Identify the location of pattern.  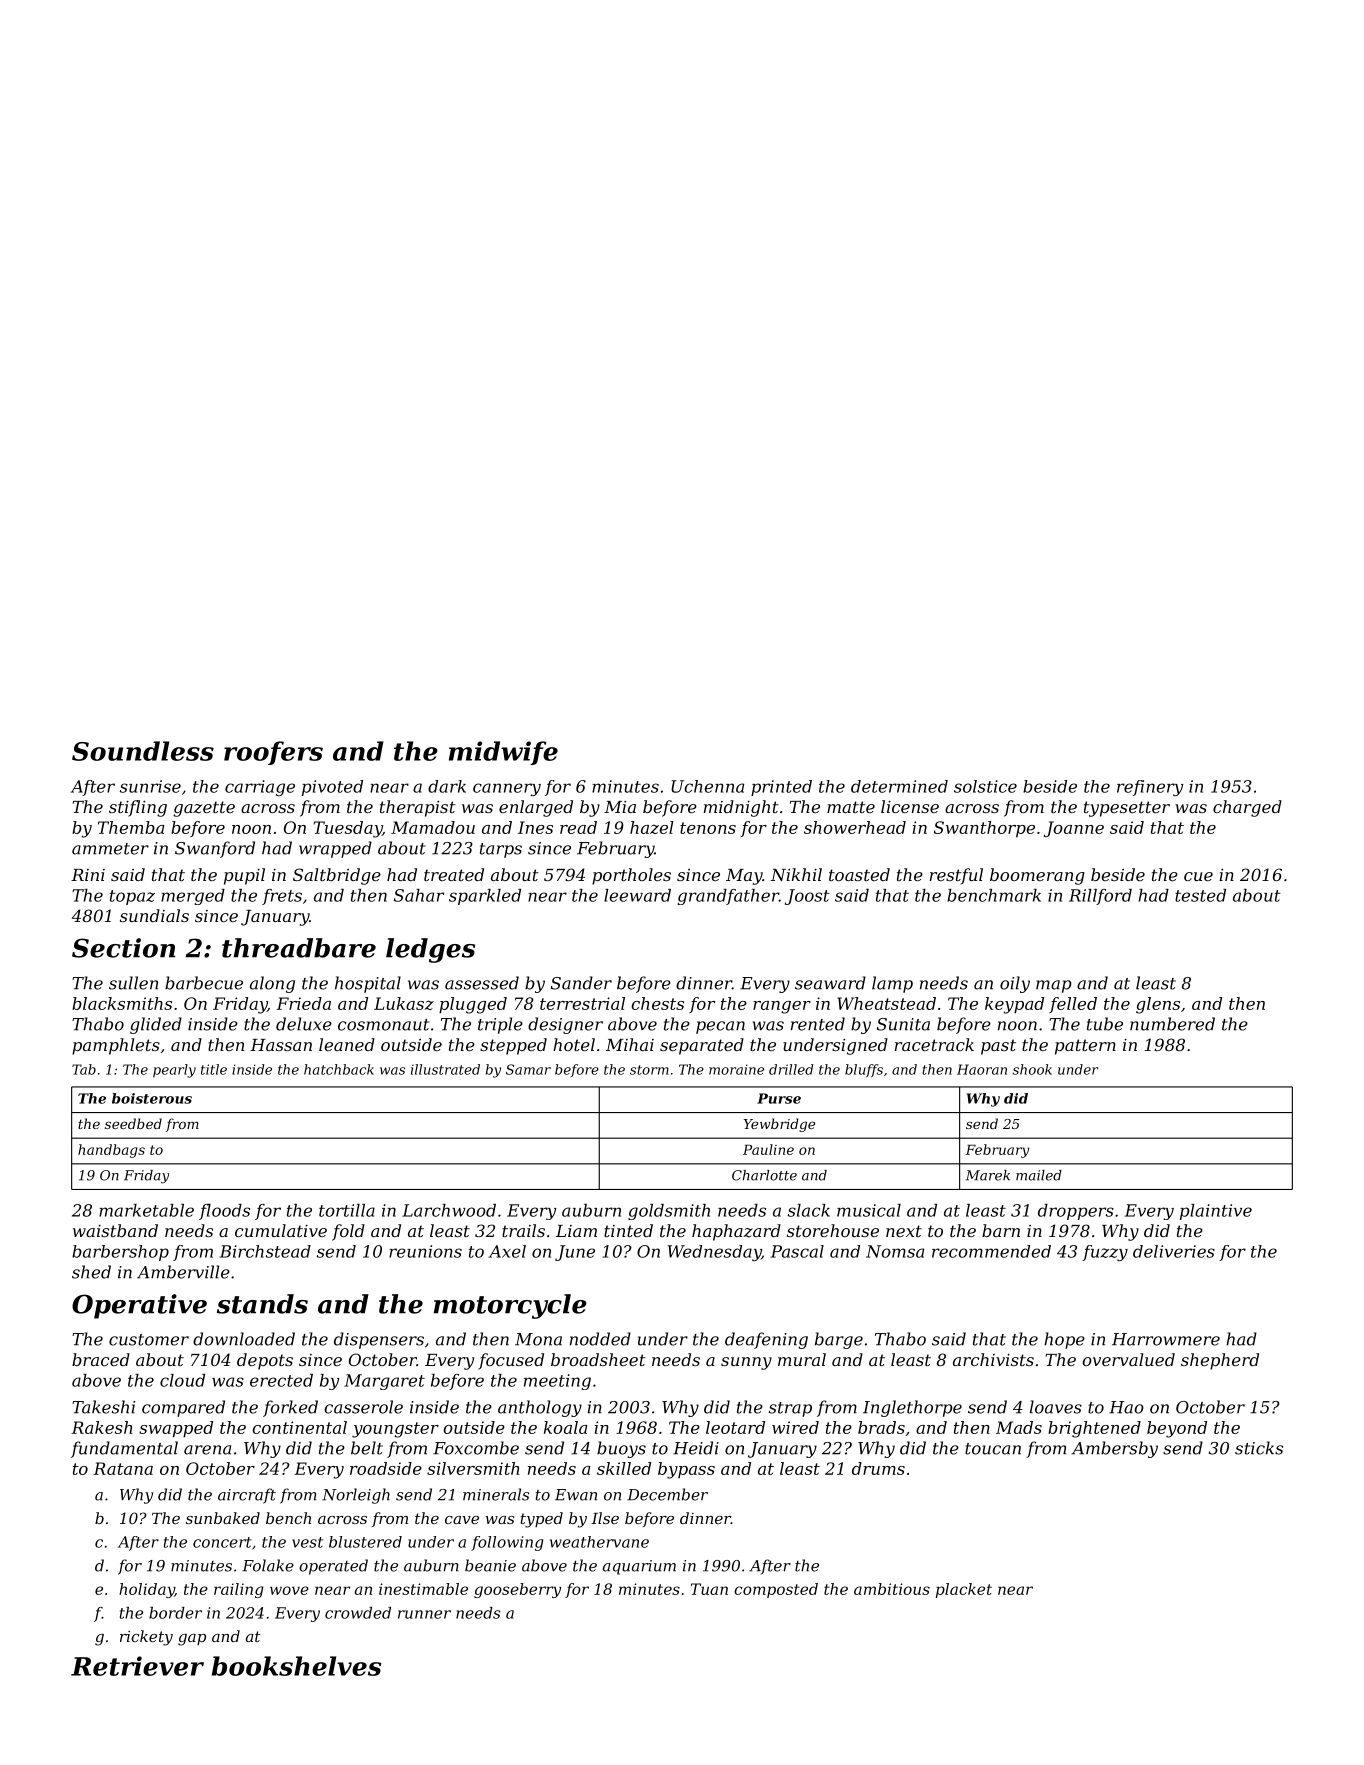
(1085, 1047).
